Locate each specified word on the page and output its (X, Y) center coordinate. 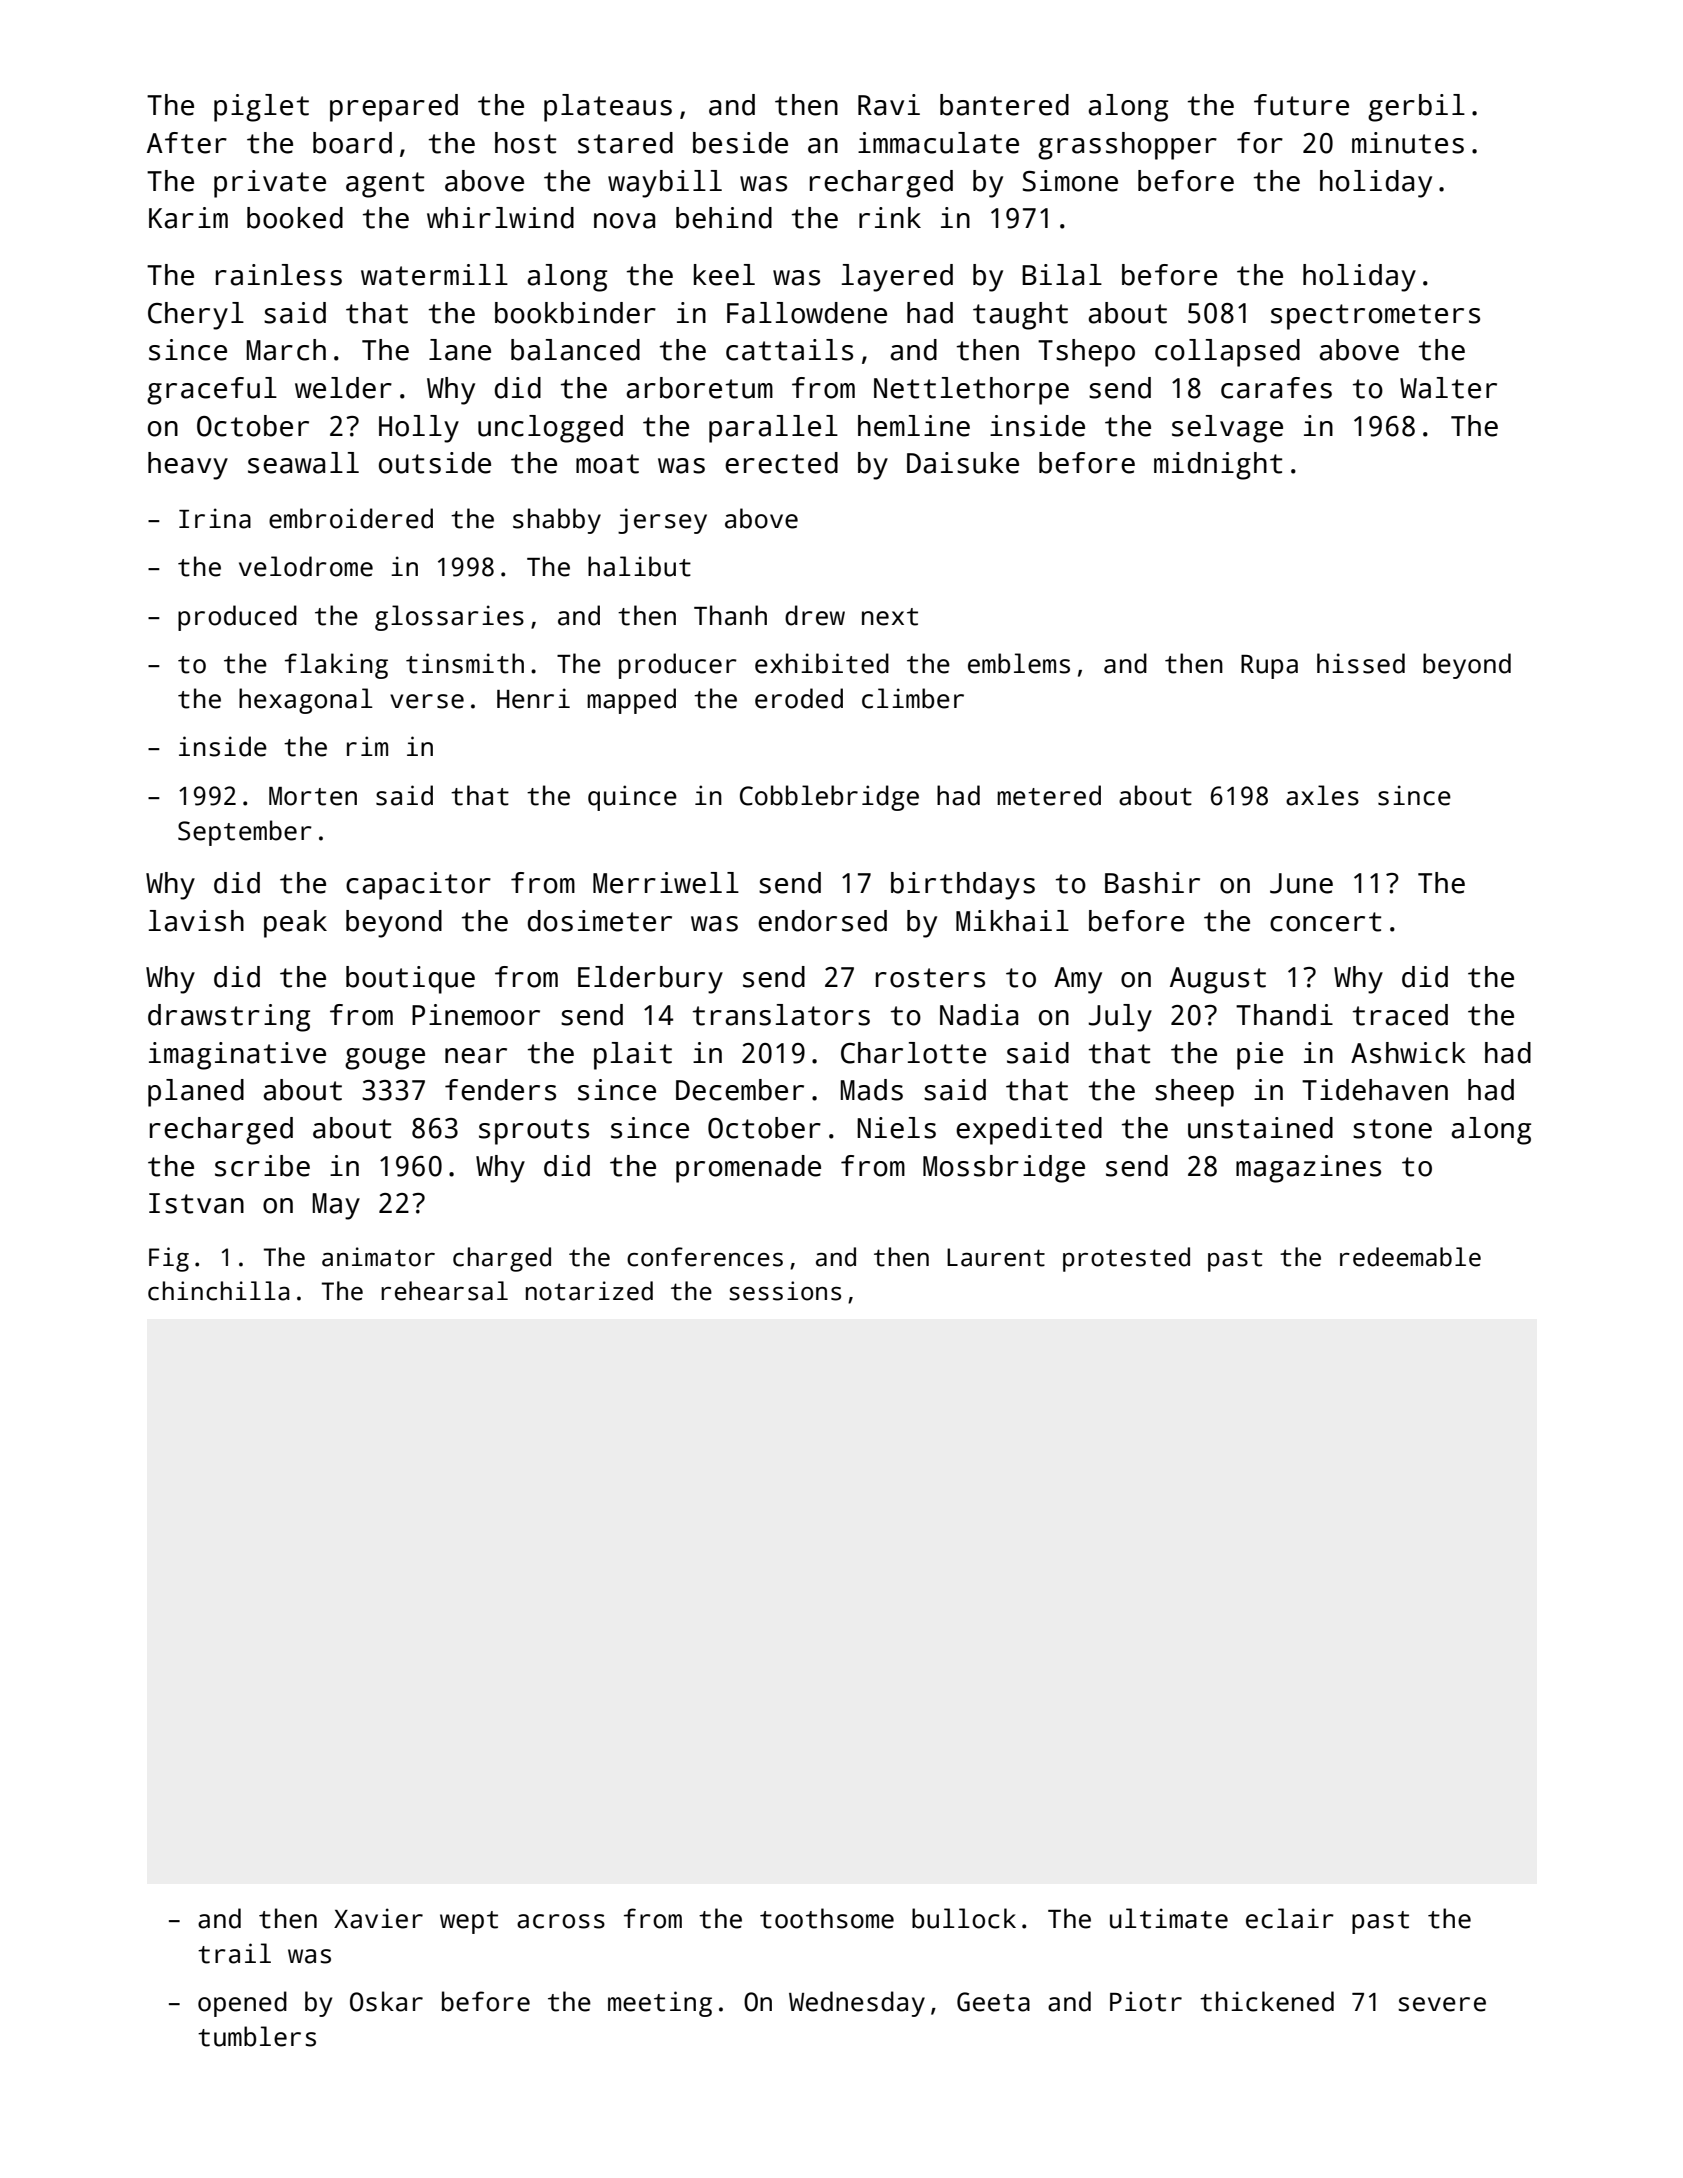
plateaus (608, 108)
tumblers (257, 2036)
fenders (500, 1090)
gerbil (1416, 108)
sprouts (534, 1132)
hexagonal (306, 701)
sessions (785, 1291)
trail (234, 1953)
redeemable (1410, 1257)
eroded (799, 698)
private (270, 184)
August (1218, 980)
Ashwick (1408, 1053)
